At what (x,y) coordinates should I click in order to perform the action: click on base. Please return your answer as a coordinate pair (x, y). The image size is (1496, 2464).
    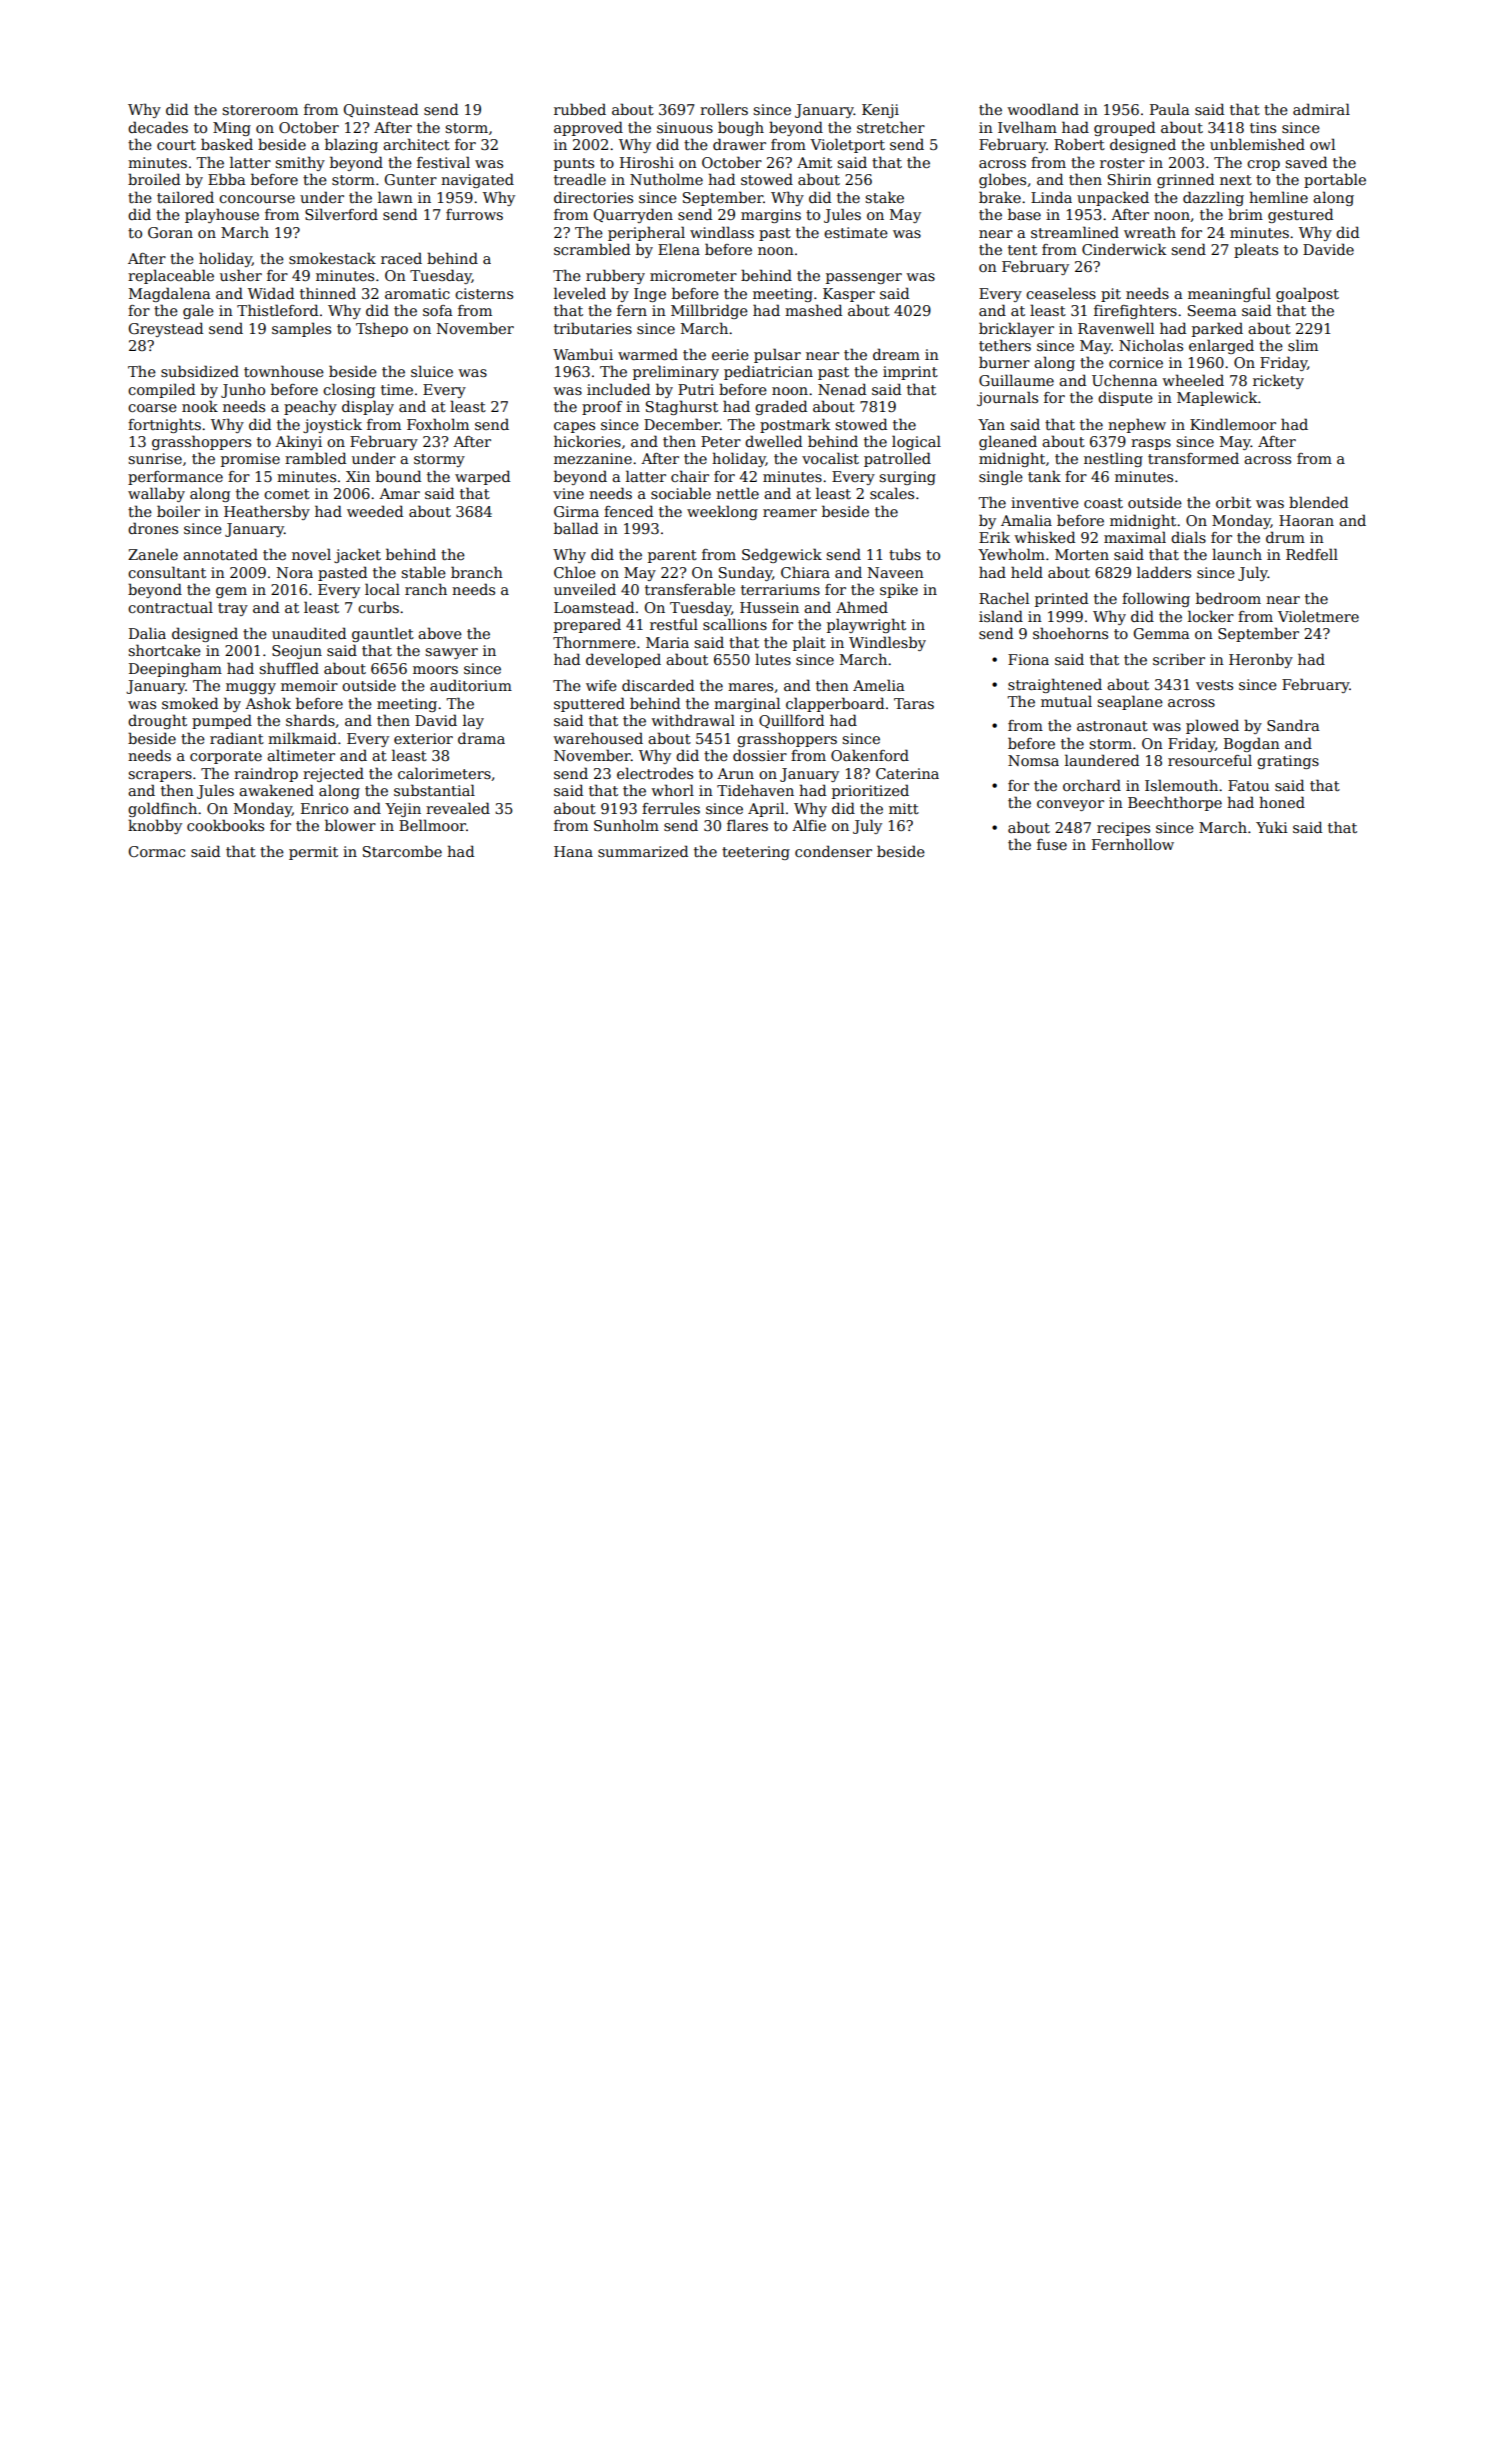
    Looking at the image, I should click on (1024, 214).
